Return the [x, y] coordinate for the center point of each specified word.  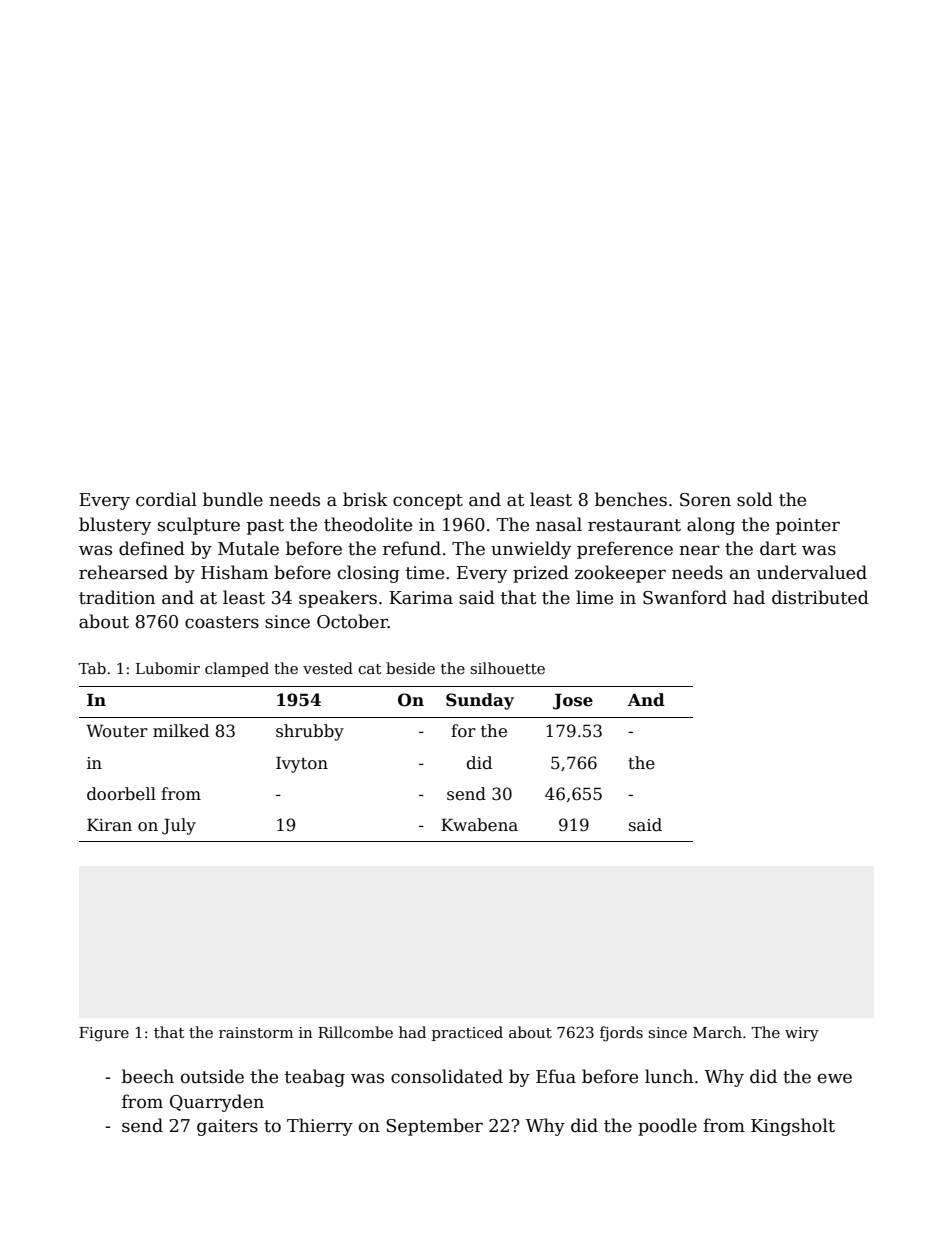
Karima [421, 598]
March [717, 1032]
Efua [556, 1076]
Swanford [685, 597]
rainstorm [256, 1032]
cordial [166, 499]
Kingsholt [793, 1127]
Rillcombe [355, 1032]
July [179, 826]
